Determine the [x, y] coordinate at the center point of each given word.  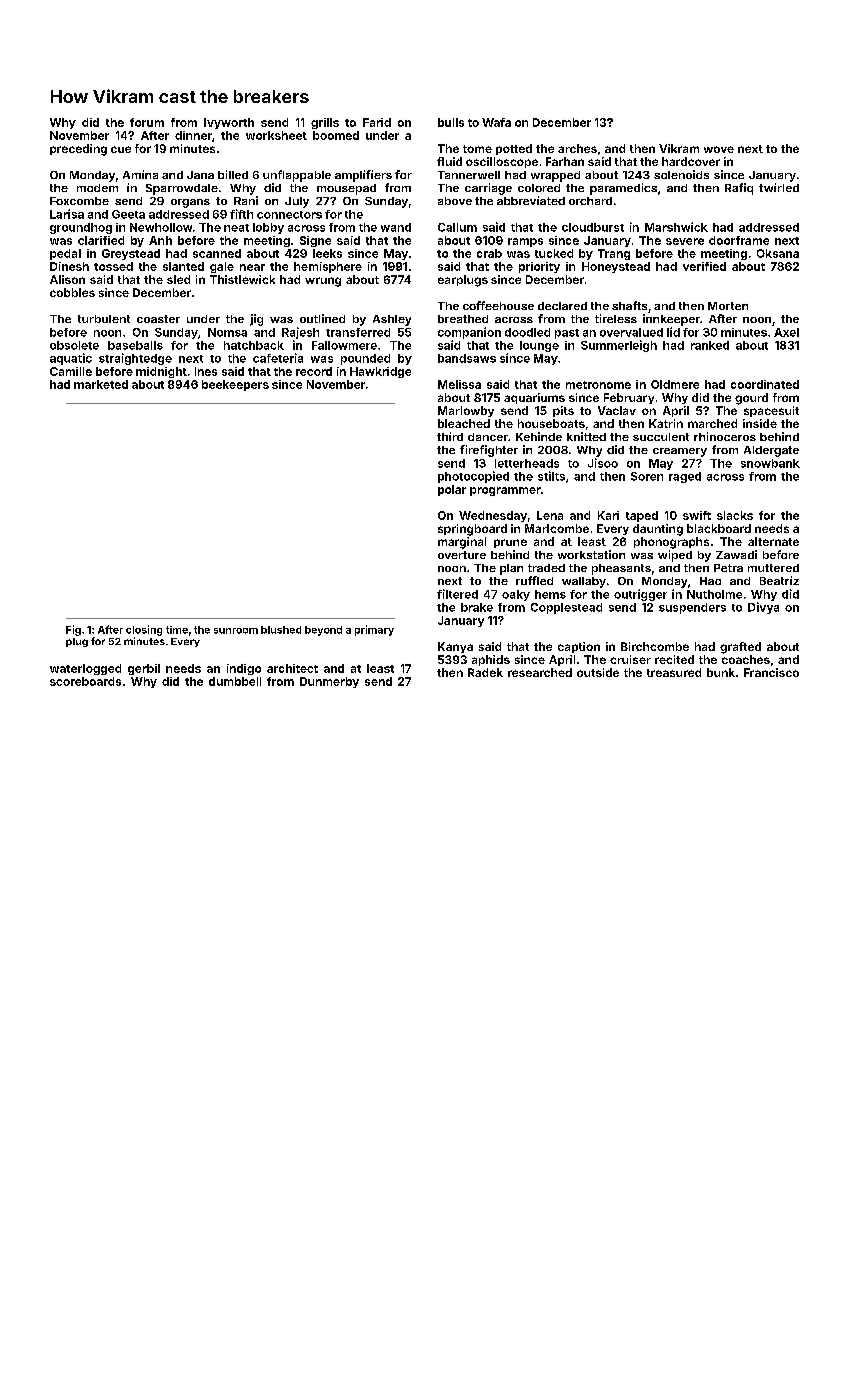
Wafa [496, 122]
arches [577, 148]
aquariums [534, 398]
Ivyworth [229, 123]
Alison [67, 279]
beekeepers [235, 385]
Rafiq [739, 189]
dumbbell [235, 681]
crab [489, 253]
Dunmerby [329, 682]
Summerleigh [619, 346]
